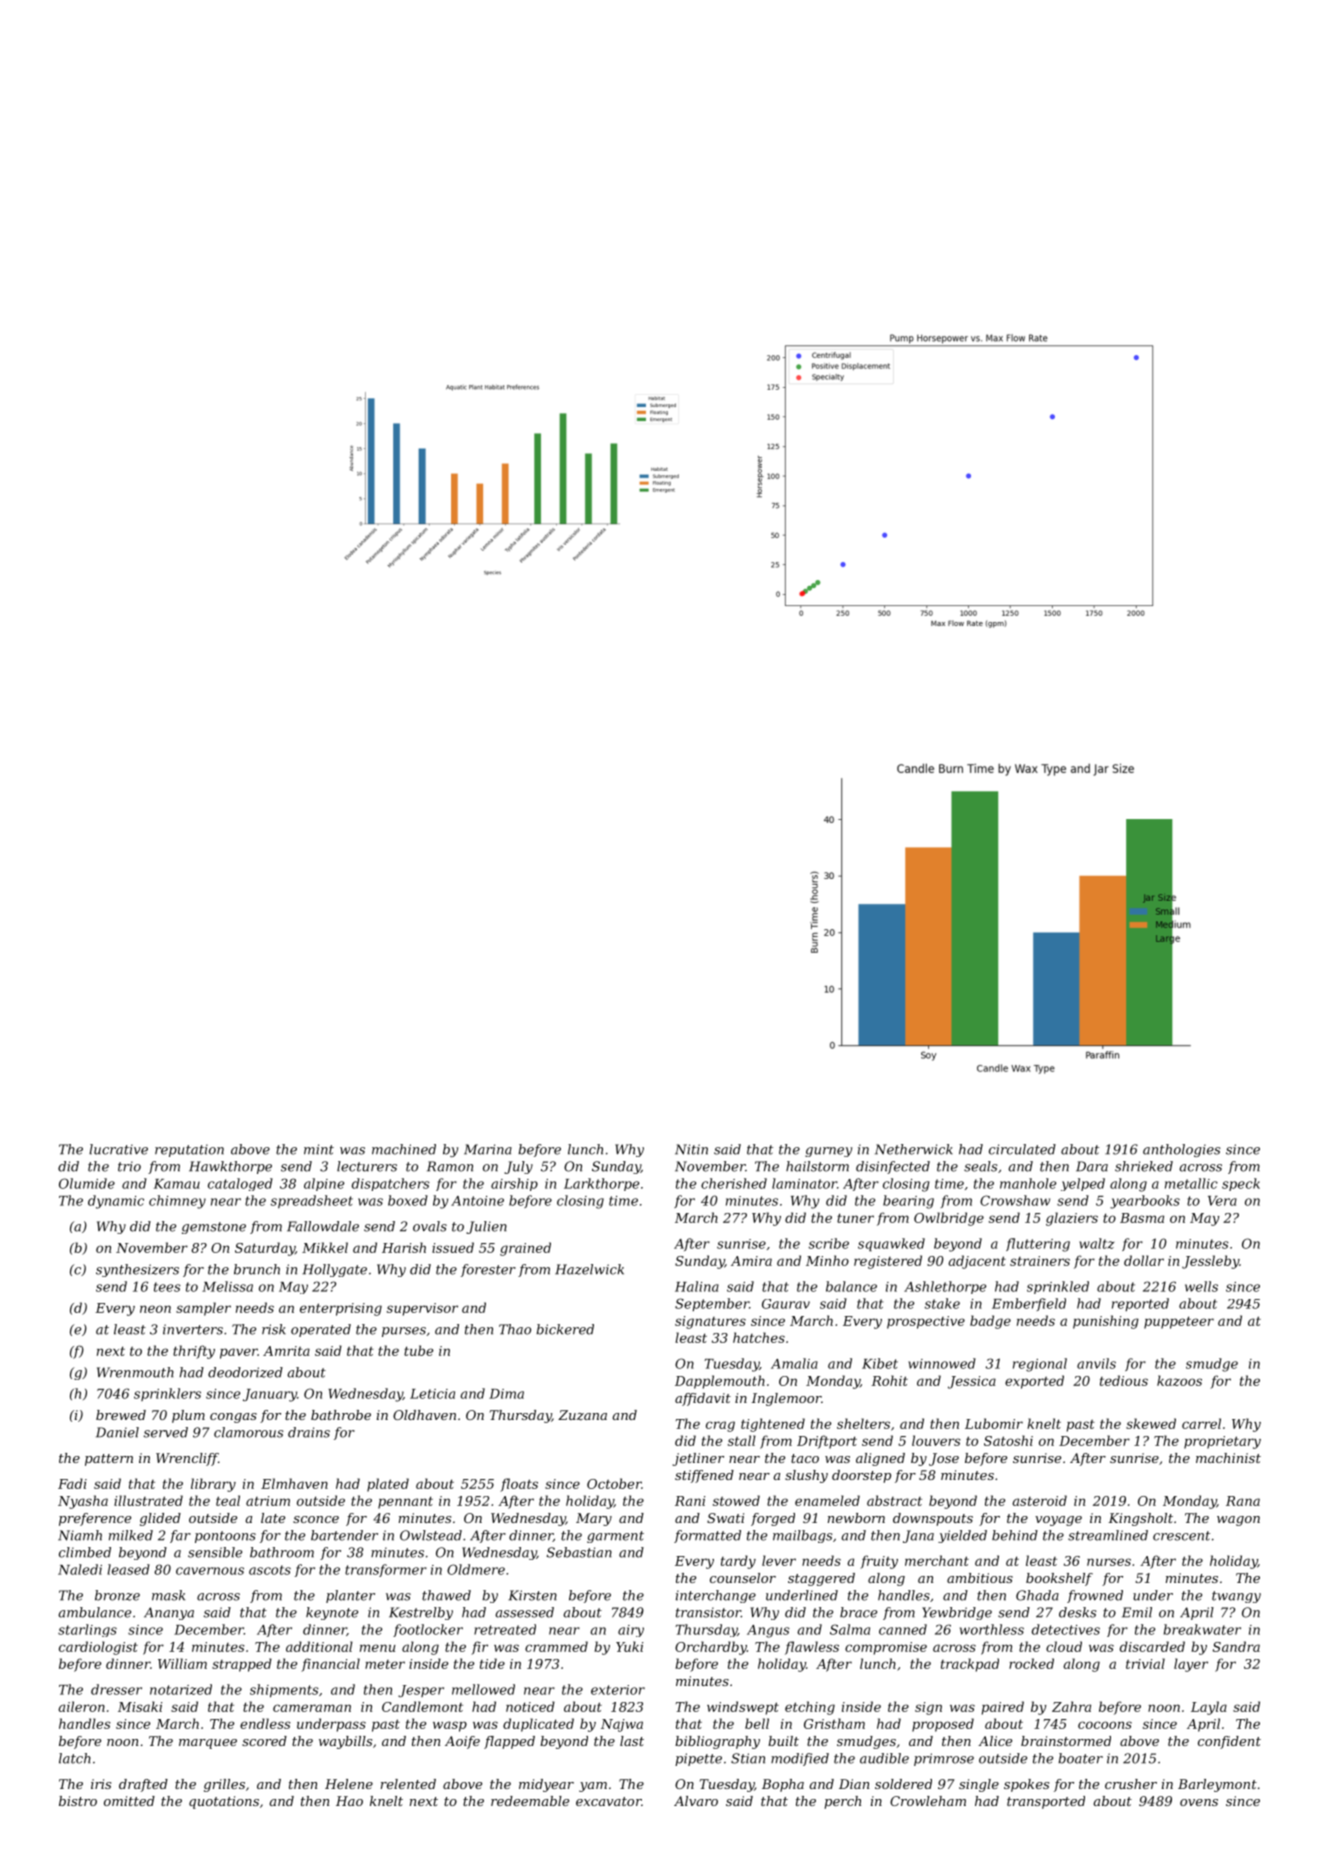 The height and width of the screenshot is (1866, 1319). I want to click on Vera, so click(1222, 1201).
